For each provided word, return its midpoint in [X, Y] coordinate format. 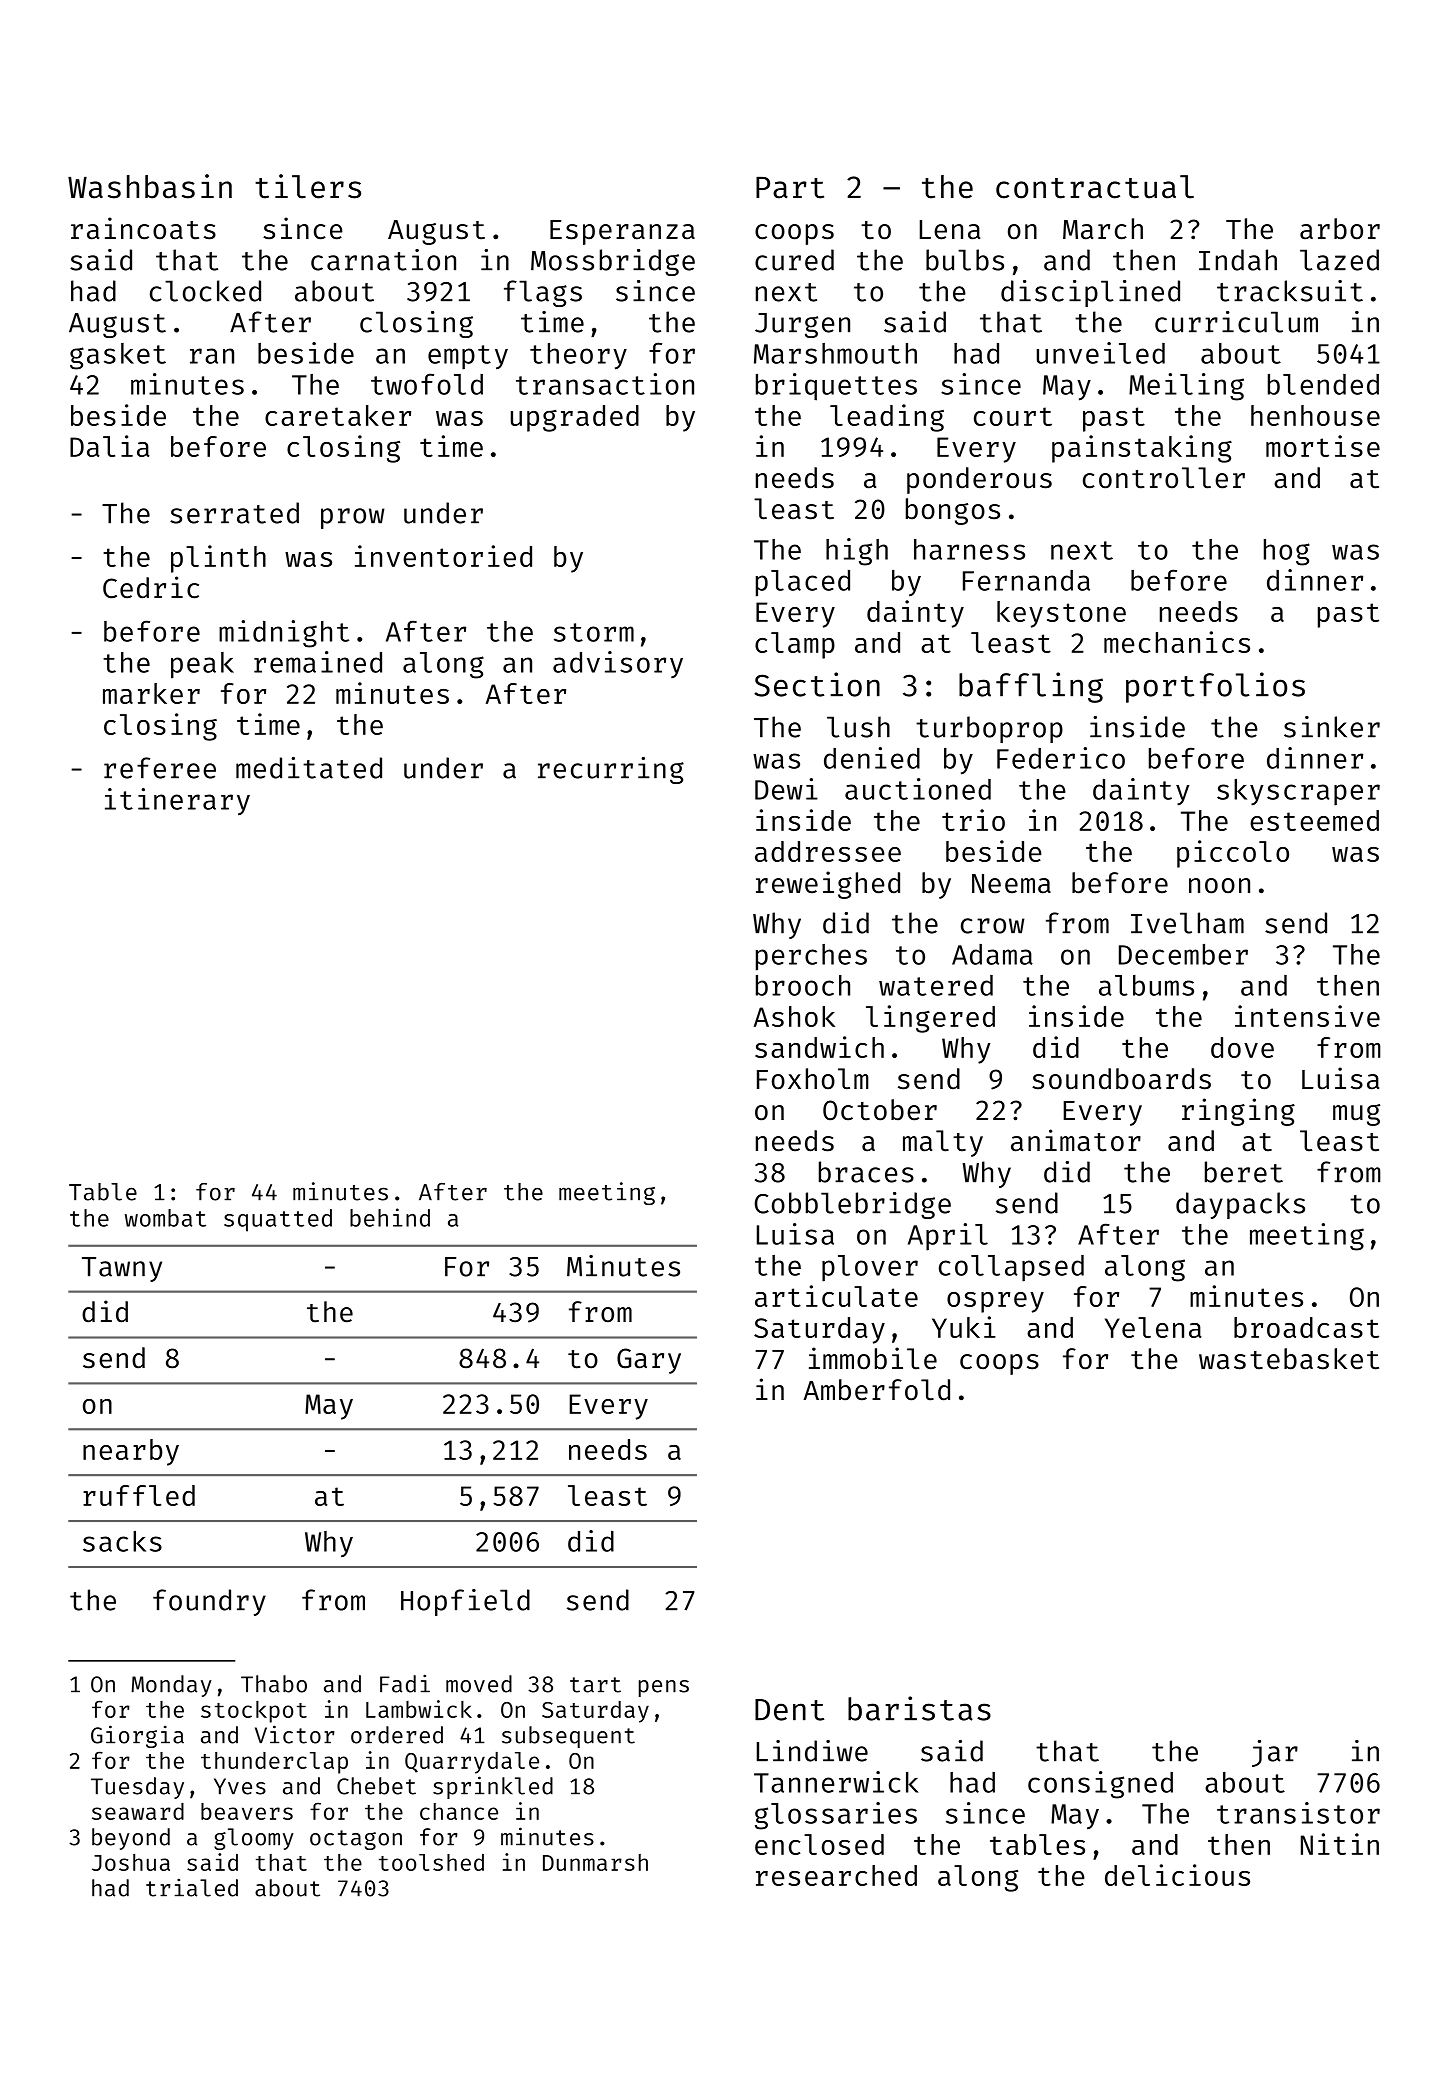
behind [390, 1217]
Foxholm [813, 1079]
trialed [192, 1887]
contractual [1095, 187]
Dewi [786, 789]
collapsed [1011, 1268]
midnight [284, 634]
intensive [1307, 1016]
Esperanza [622, 232]
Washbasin [150, 186]
